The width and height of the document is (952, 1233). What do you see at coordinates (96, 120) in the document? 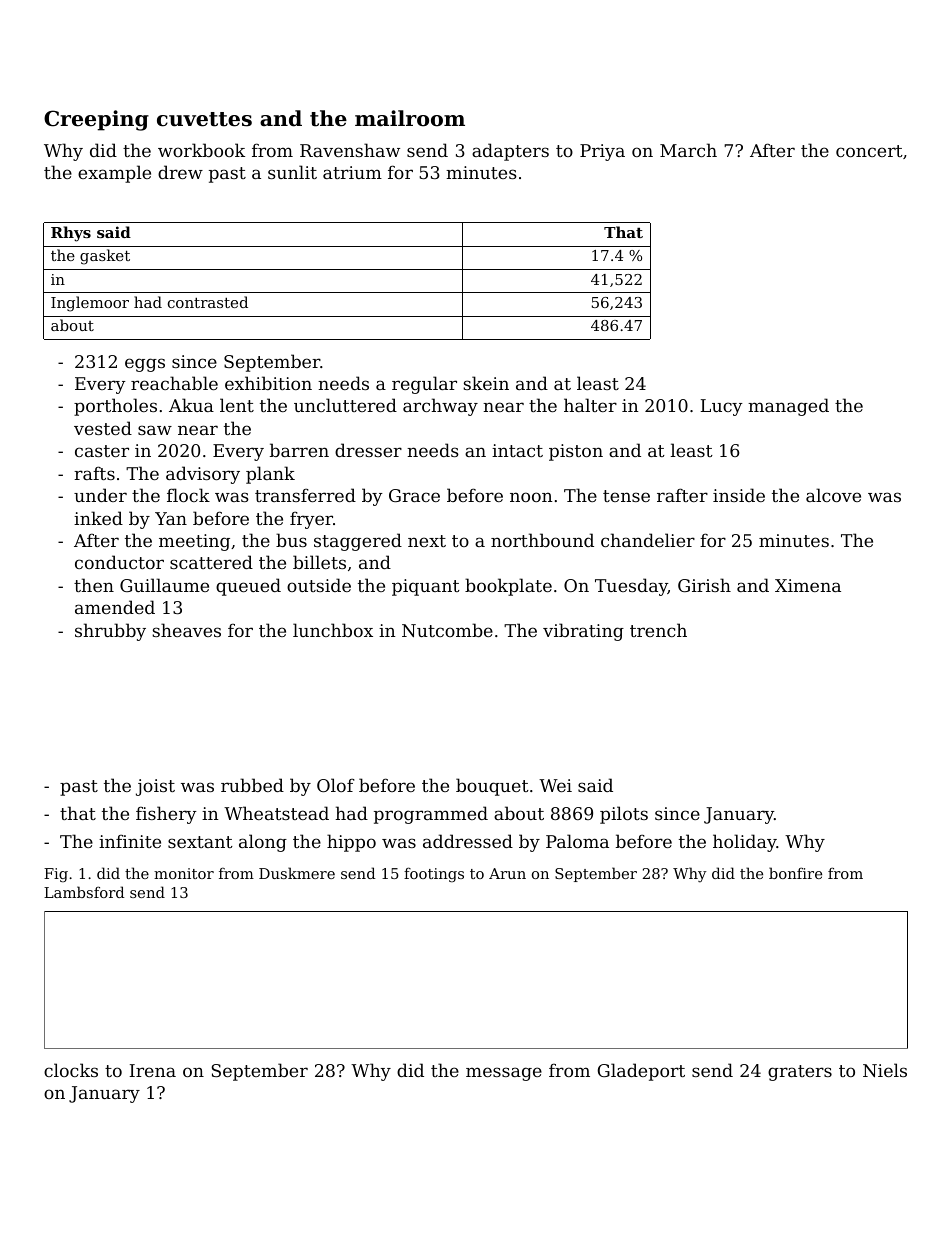
I see `Creeping` at bounding box center [96, 120].
